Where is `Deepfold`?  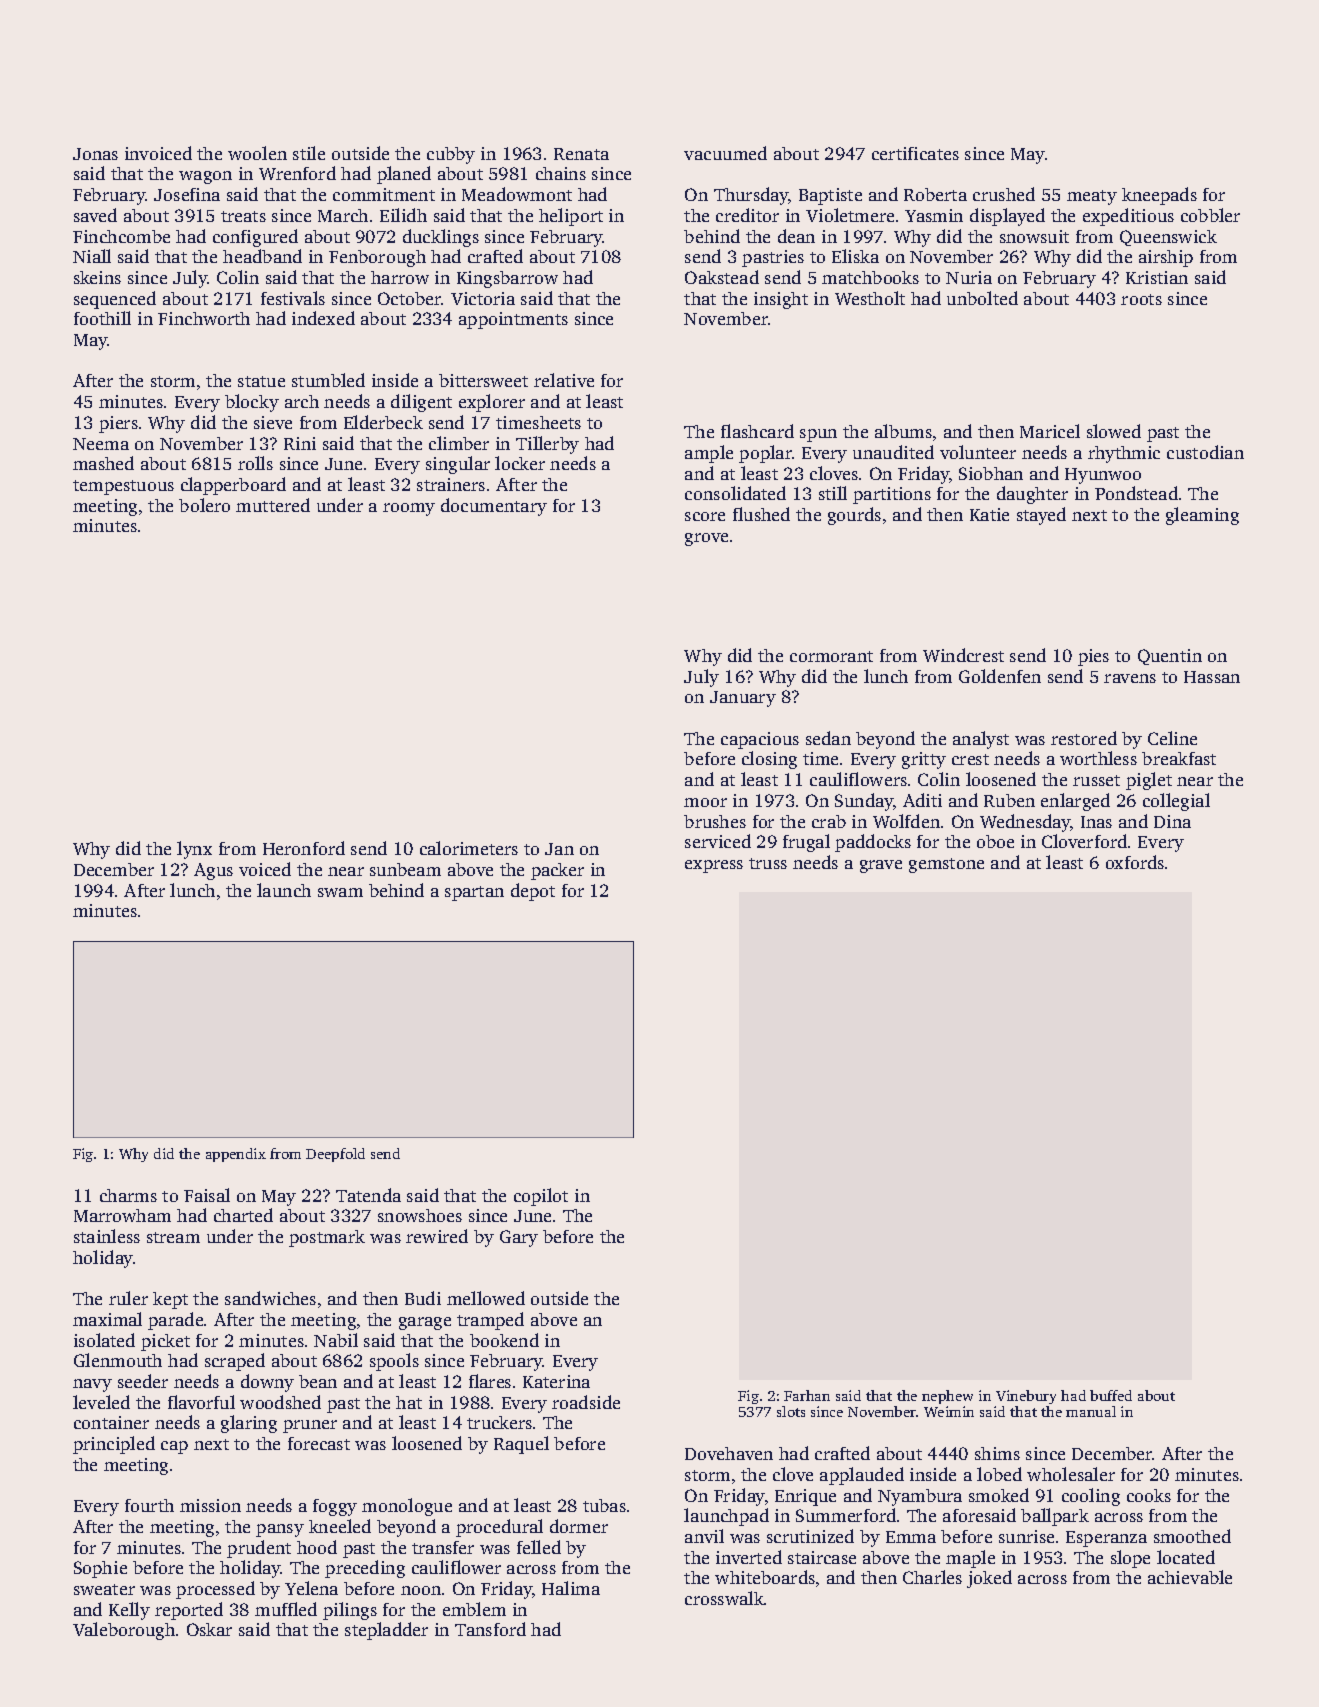 Deepfold is located at coordinates (335, 1155).
